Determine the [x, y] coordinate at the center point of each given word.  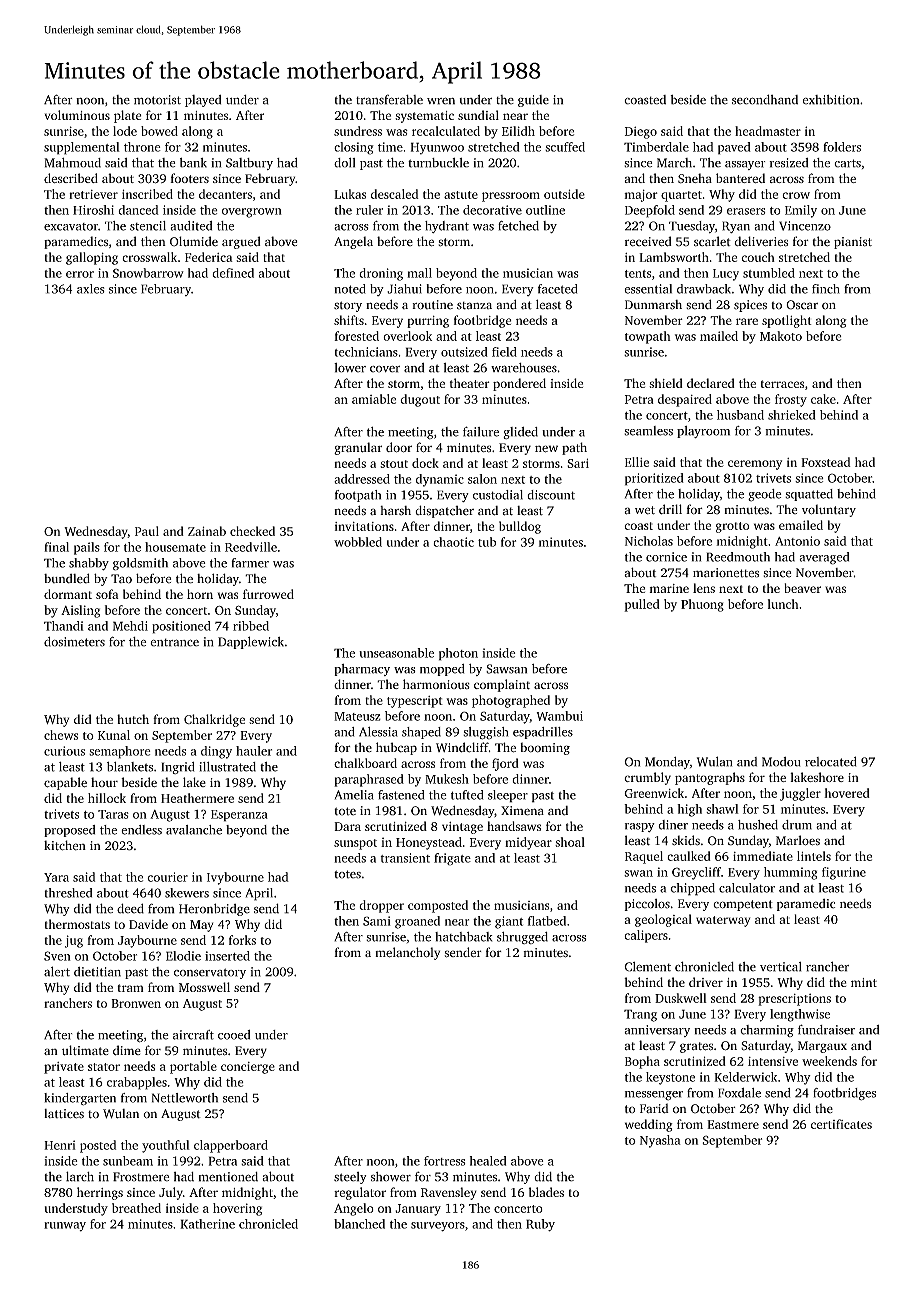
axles [91, 289]
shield [666, 383]
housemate [175, 547]
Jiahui [404, 289]
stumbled [769, 273]
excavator [71, 227]
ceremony [755, 465]
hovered [847, 793]
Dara [347, 826]
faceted [557, 289]
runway [65, 1227]
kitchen [65, 845]
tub [487, 542]
